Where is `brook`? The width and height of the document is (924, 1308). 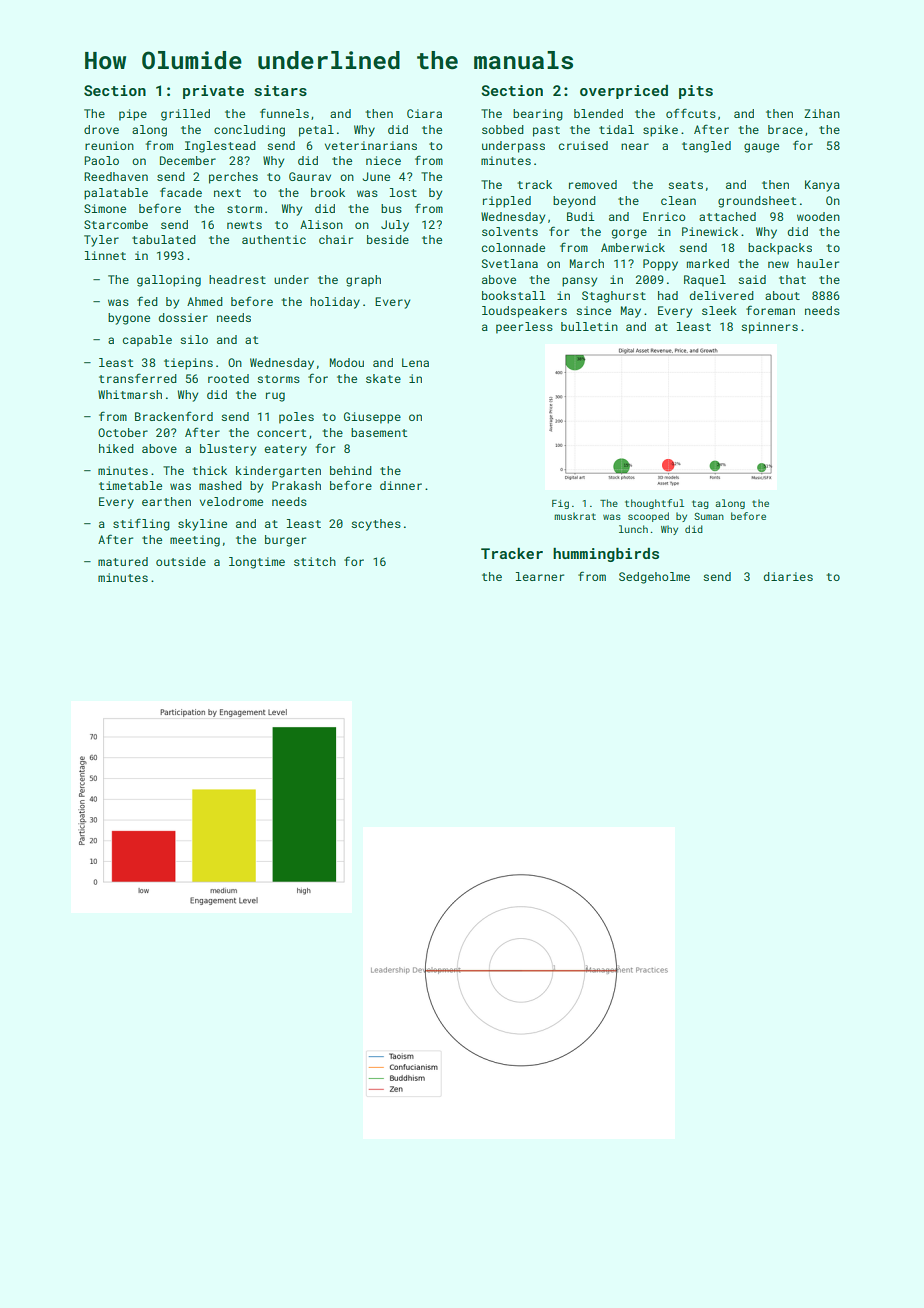
brook is located at coordinates (328, 192).
